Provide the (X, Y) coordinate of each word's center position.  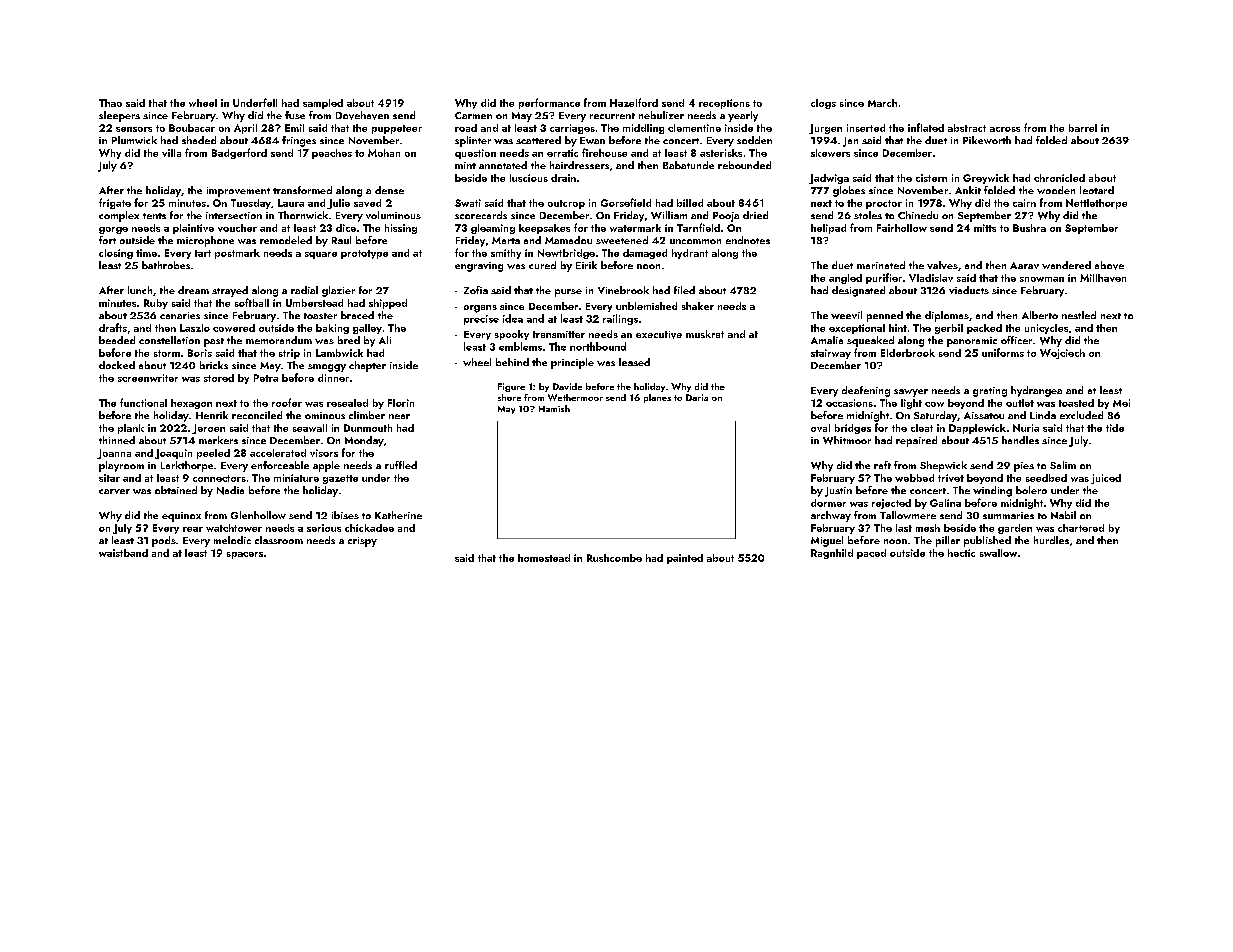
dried (755, 215)
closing (116, 254)
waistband (123, 553)
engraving (479, 267)
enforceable (280, 465)
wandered (1066, 265)
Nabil (1063, 515)
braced (357, 315)
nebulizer (661, 115)
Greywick (986, 179)
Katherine (398, 515)
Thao (110, 103)
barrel (1083, 128)
